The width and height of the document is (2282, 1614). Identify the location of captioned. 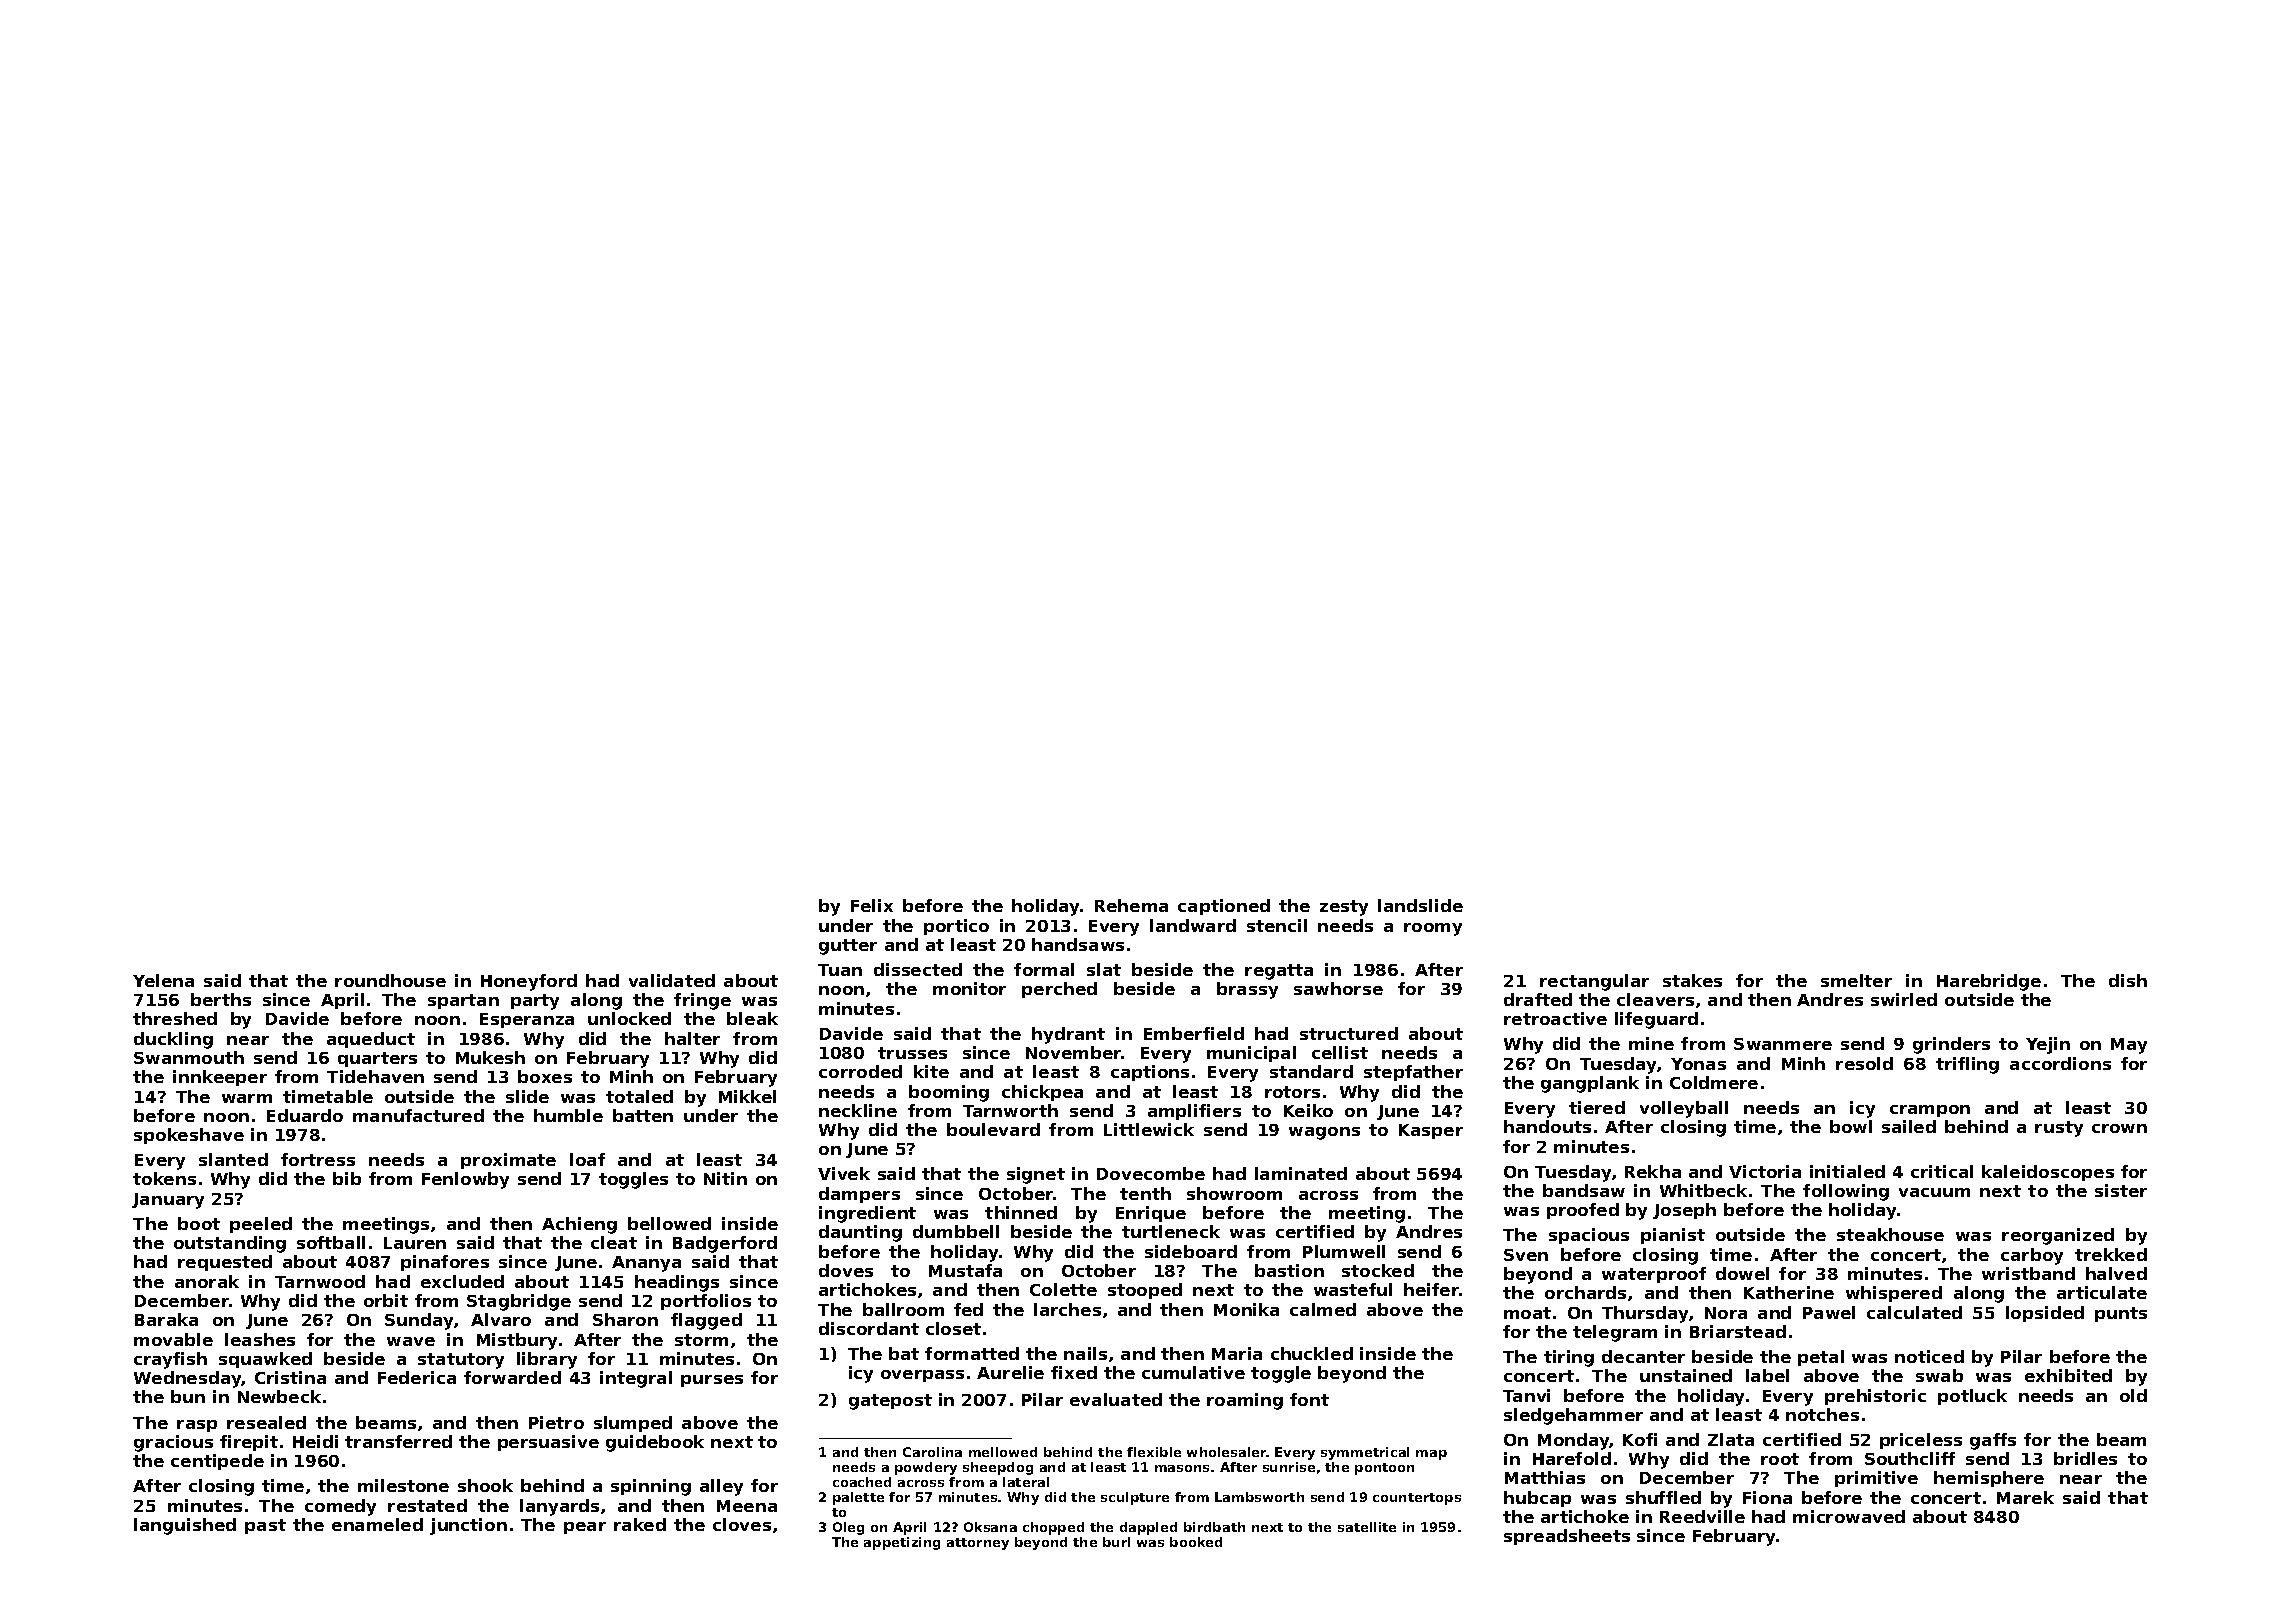
(1224, 907).
